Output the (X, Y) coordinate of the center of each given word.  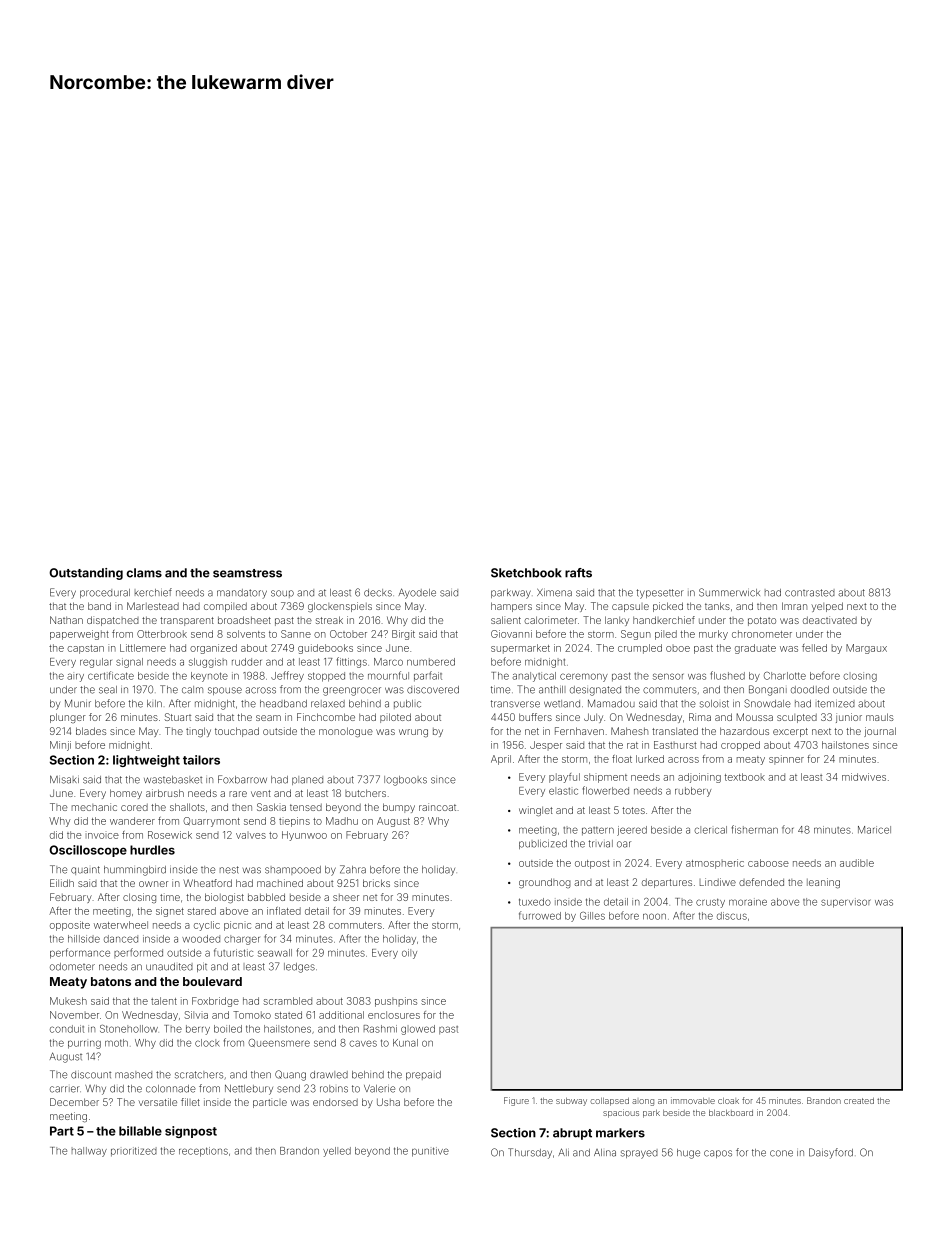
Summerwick (729, 592)
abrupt (572, 1134)
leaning (823, 883)
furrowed (540, 915)
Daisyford (831, 1153)
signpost (191, 1132)
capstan (85, 649)
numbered (431, 662)
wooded (201, 939)
